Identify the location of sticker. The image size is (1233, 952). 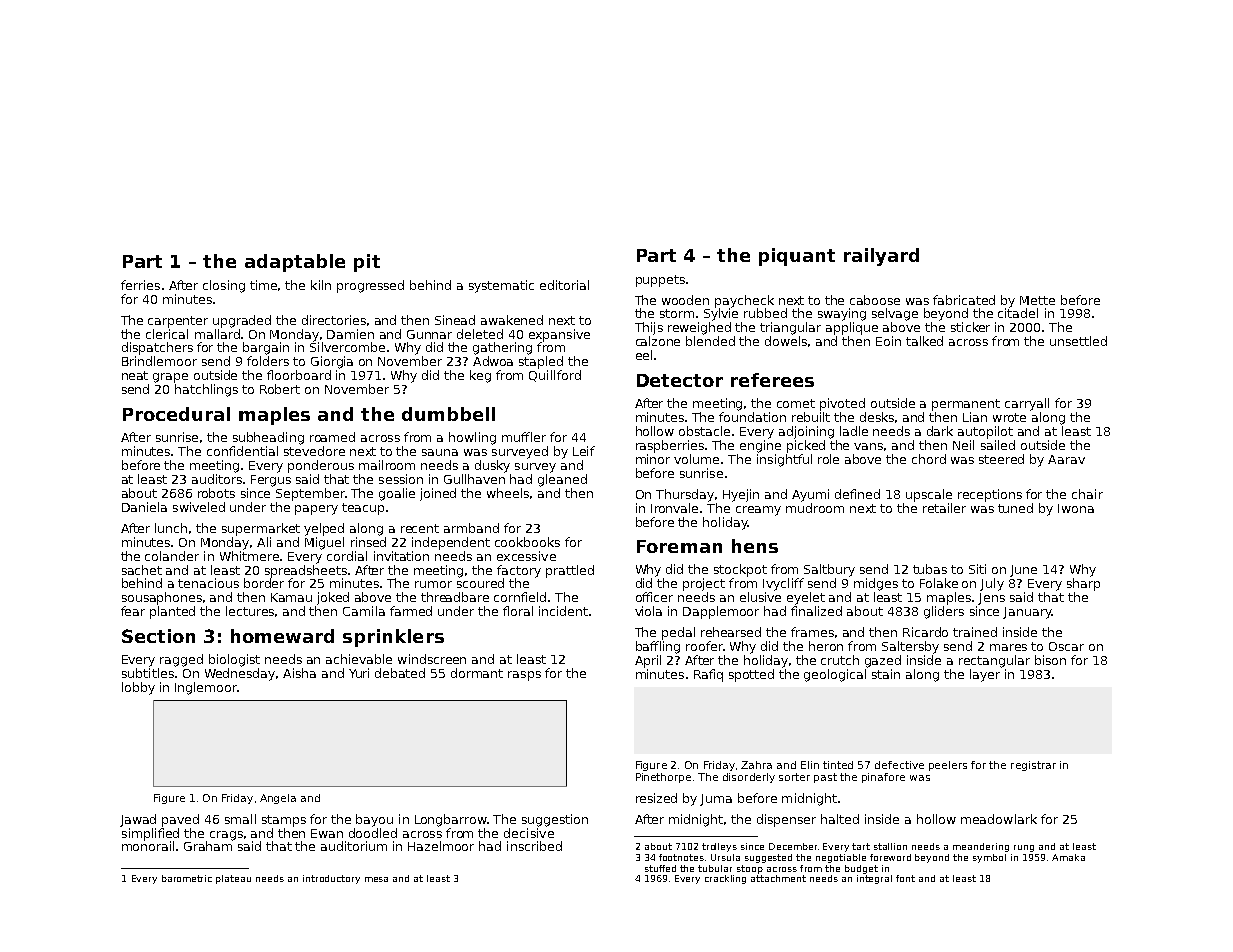
(970, 327).
